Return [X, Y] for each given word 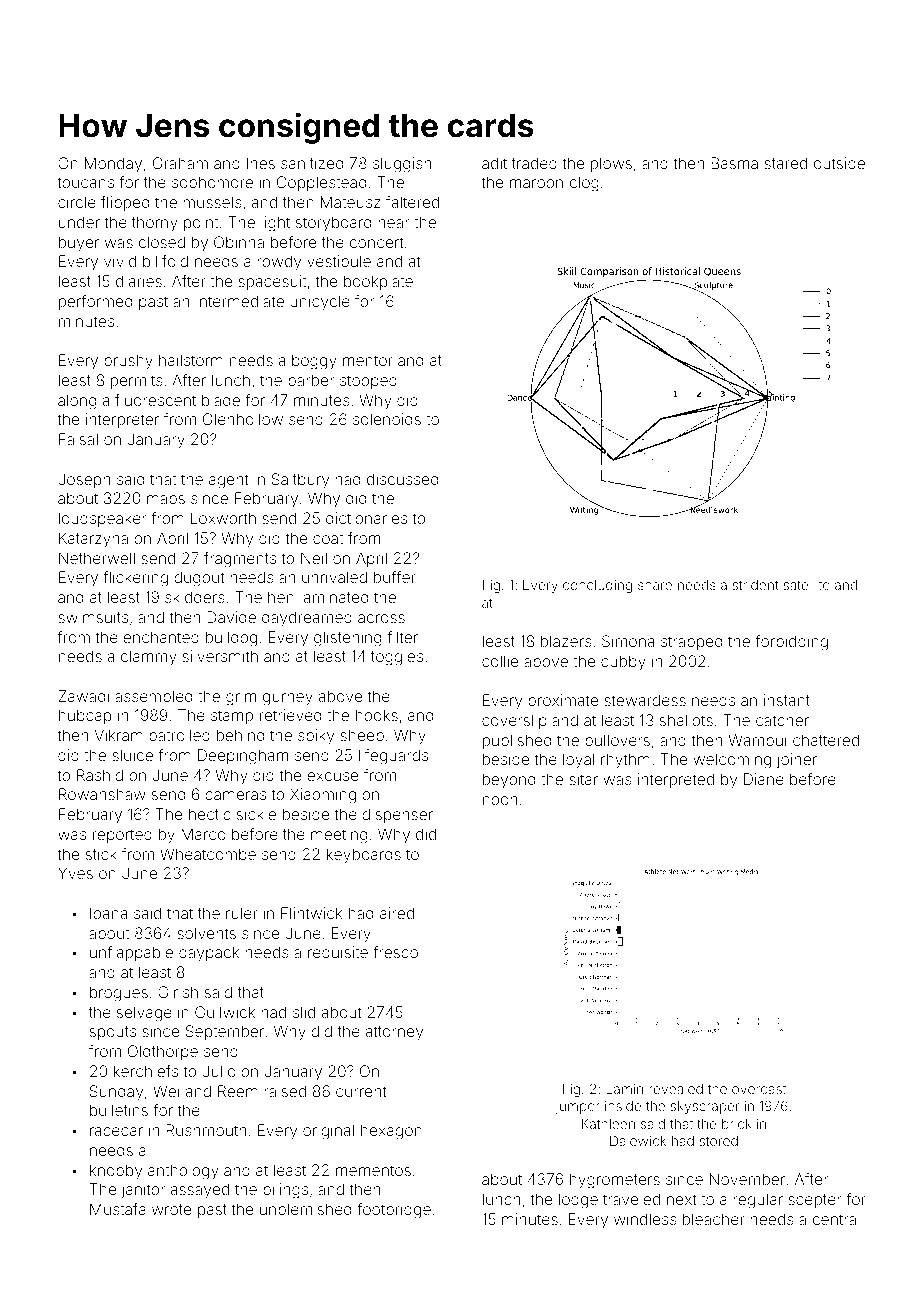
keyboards [364, 856]
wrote [171, 1209]
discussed [402, 479]
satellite [807, 585]
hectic [210, 814]
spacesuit [272, 282]
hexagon [391, 1132]
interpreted [676, 780]
